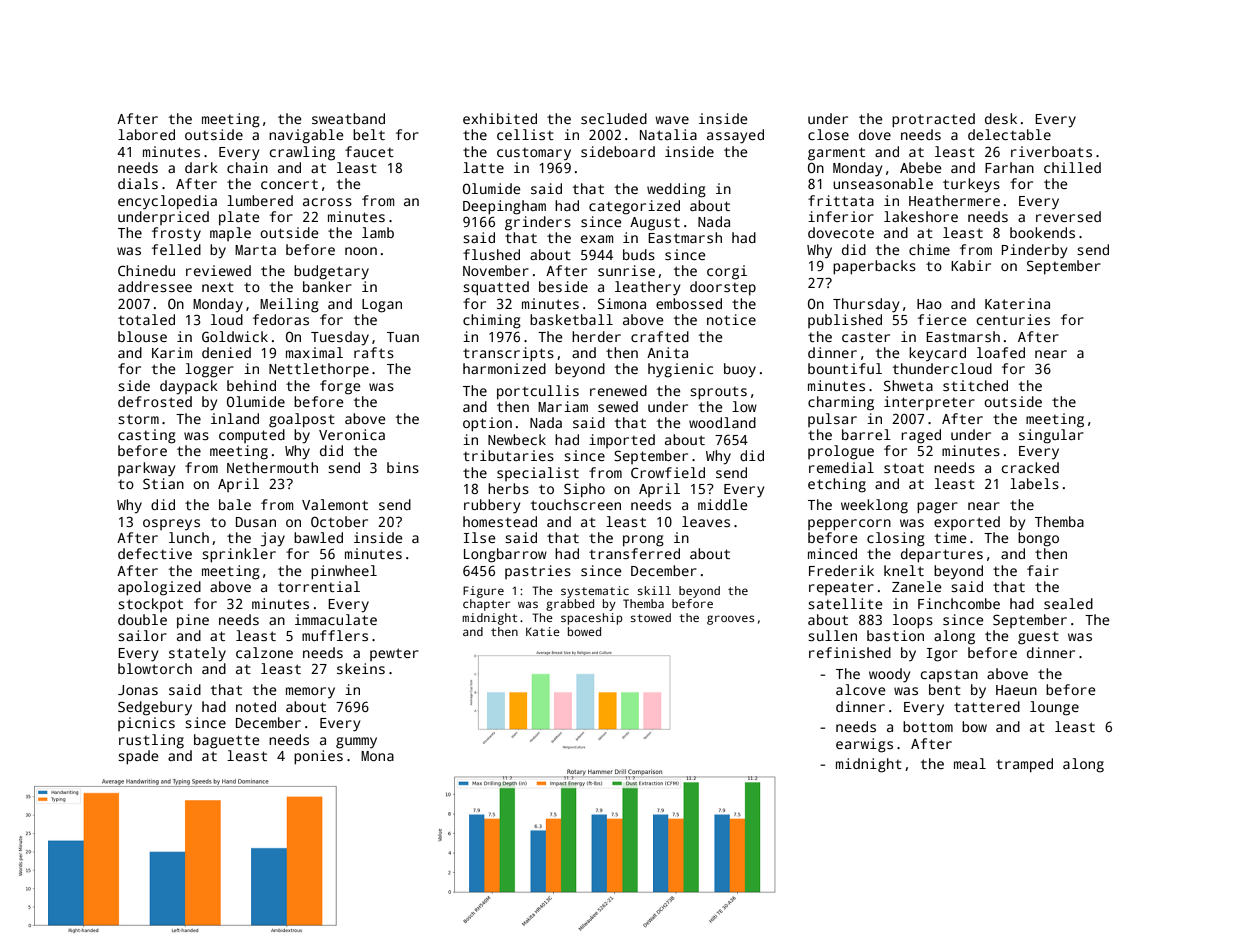  I want to click on spade, so click(138, 757).
